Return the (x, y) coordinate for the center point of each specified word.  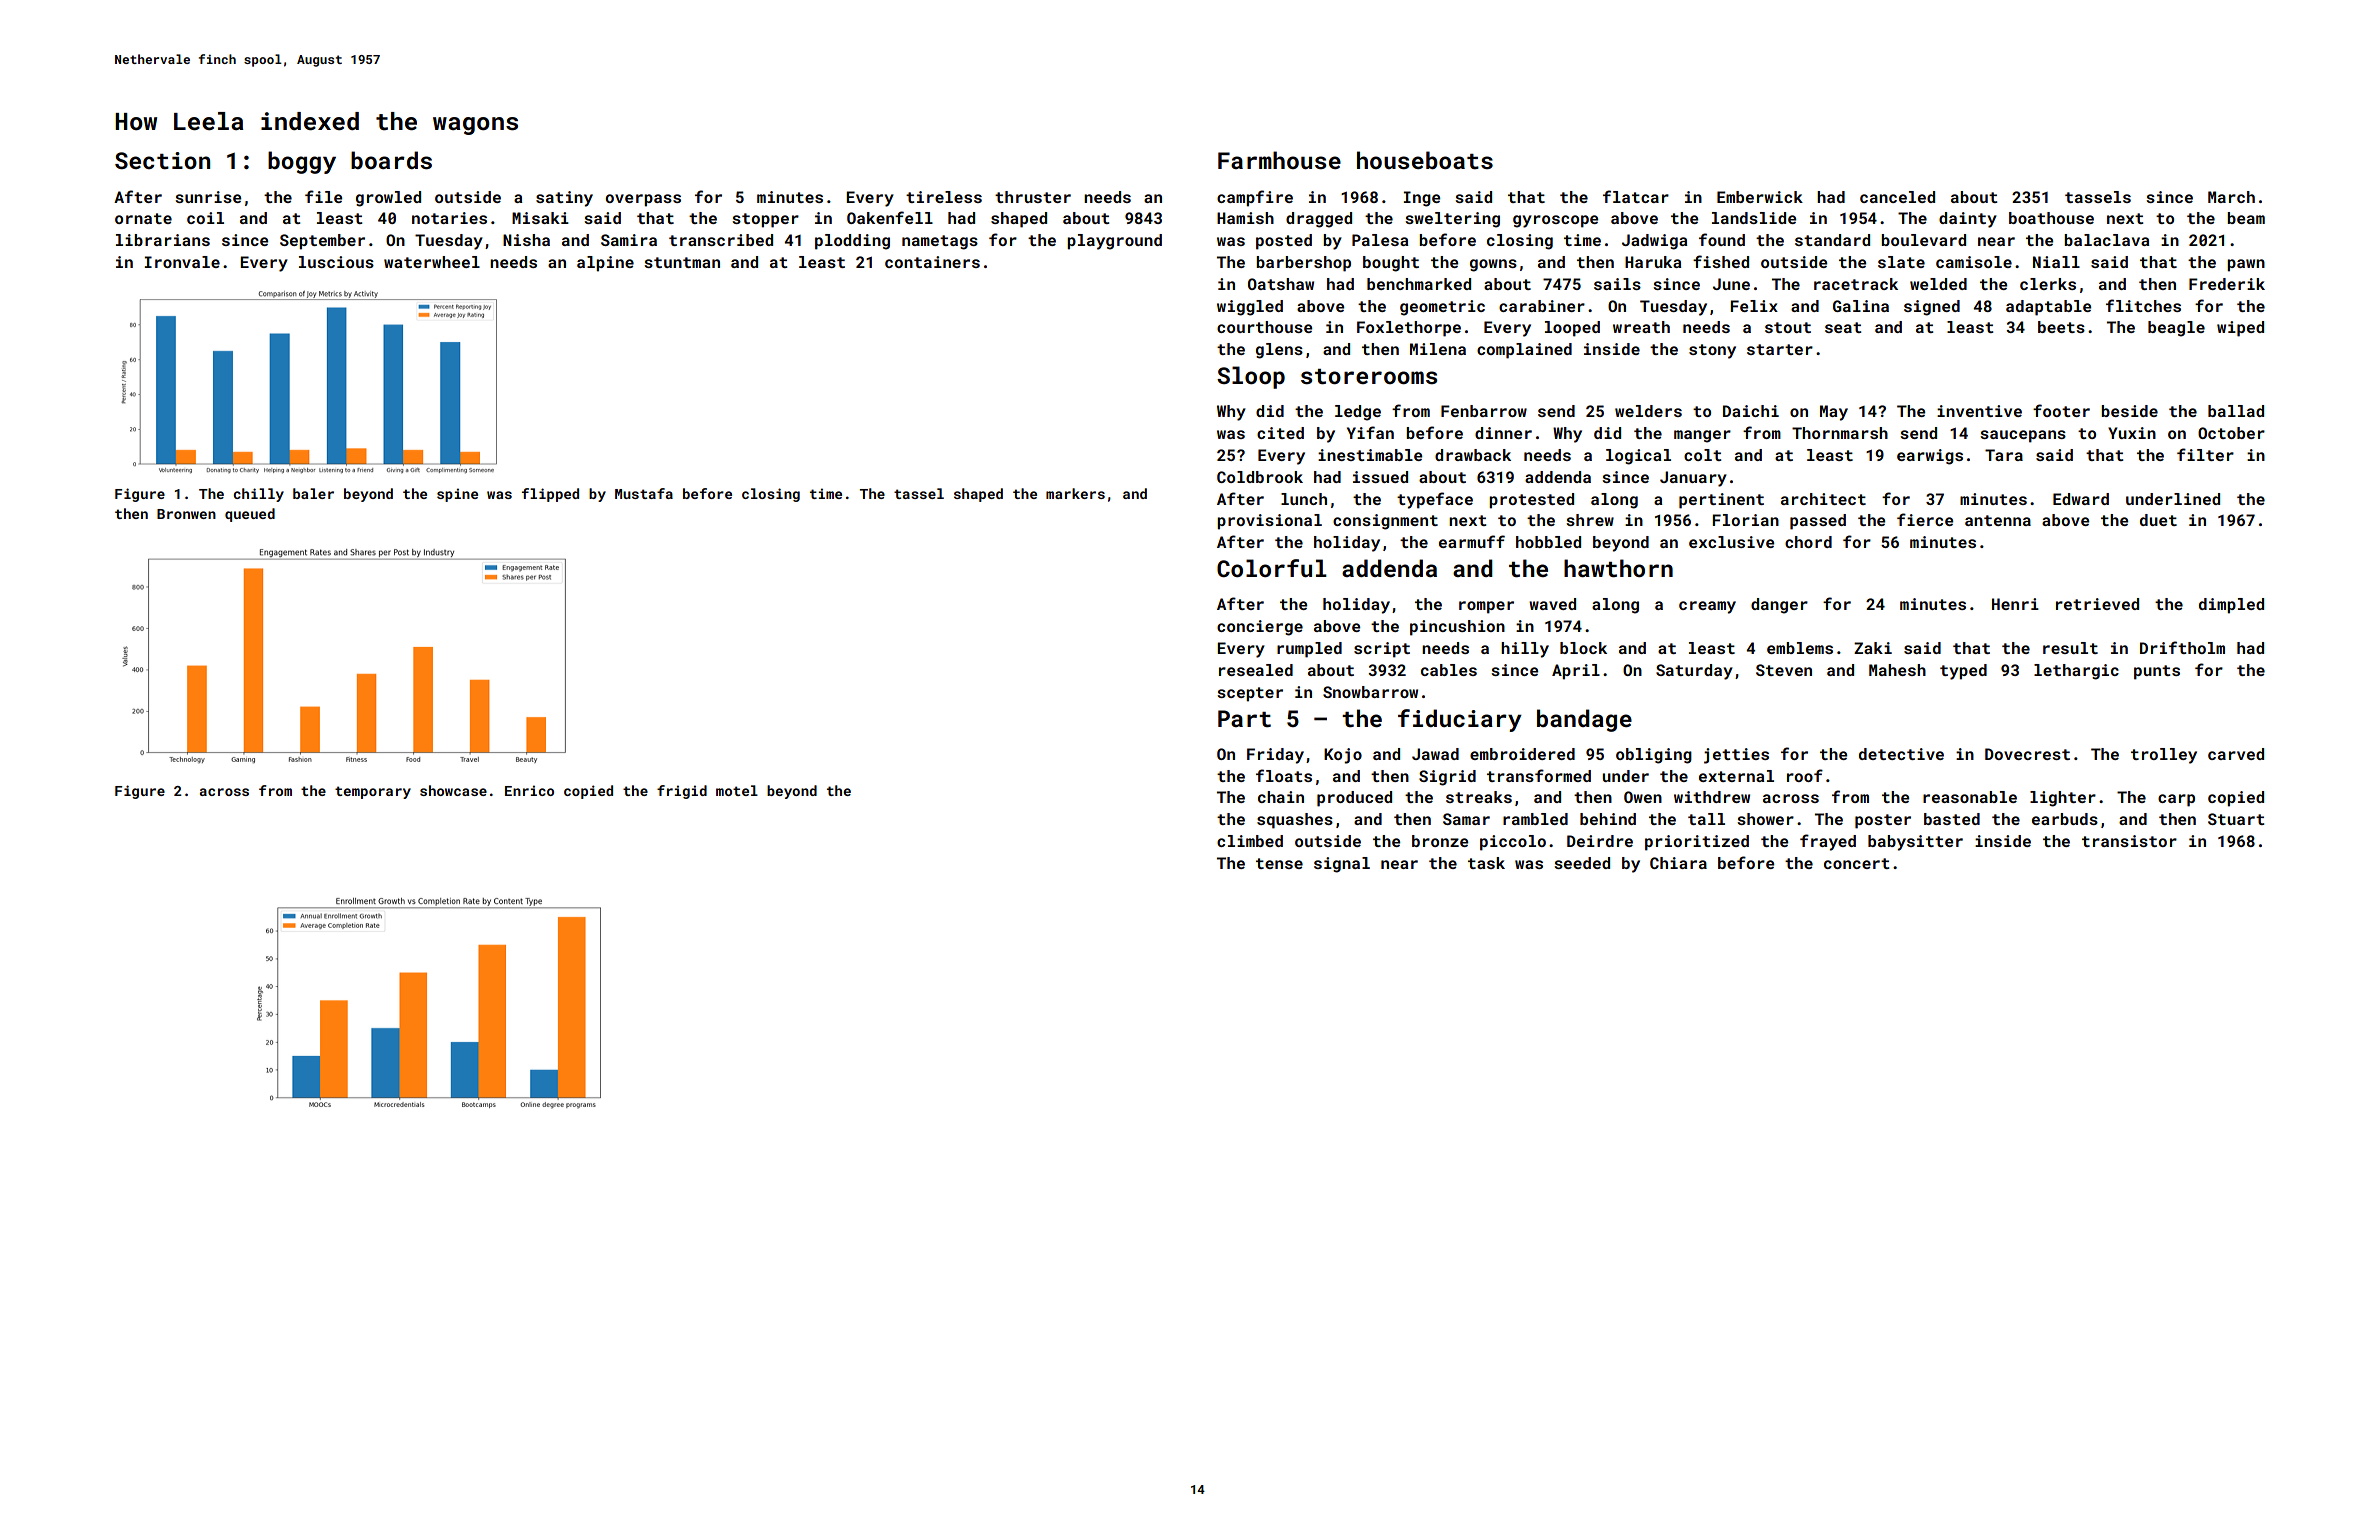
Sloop (1251, 377)
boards (391, 160)
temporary (373, 792)
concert (1856, 863)
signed (1932, 308)
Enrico (529, 790)
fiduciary (1460, 720)
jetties (1736, 756)
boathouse (2051, 218)
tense (1279, 863)
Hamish (1245, 218)
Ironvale (182, 262)
